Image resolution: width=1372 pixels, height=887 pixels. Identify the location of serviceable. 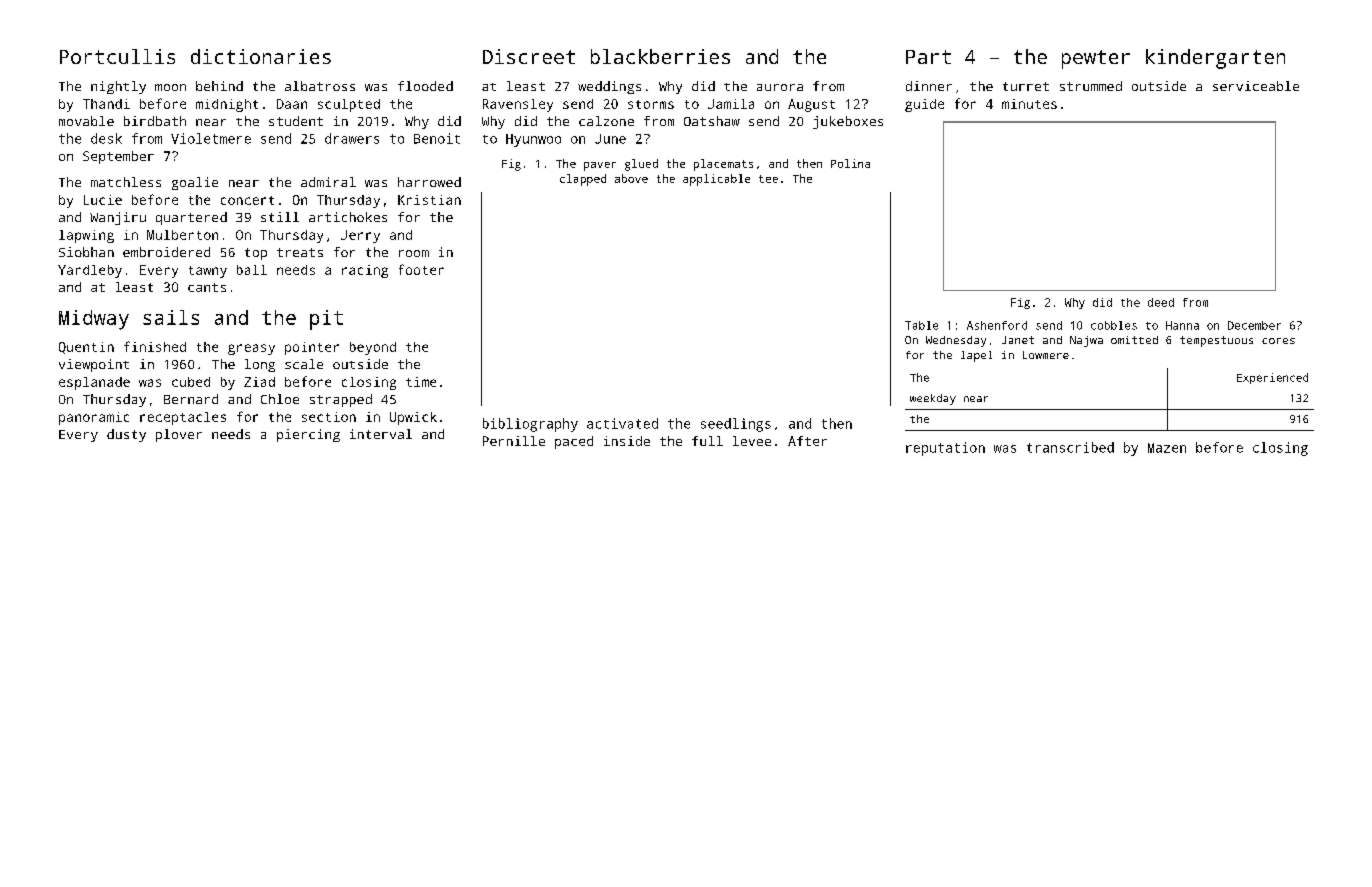
(1256, 86).
